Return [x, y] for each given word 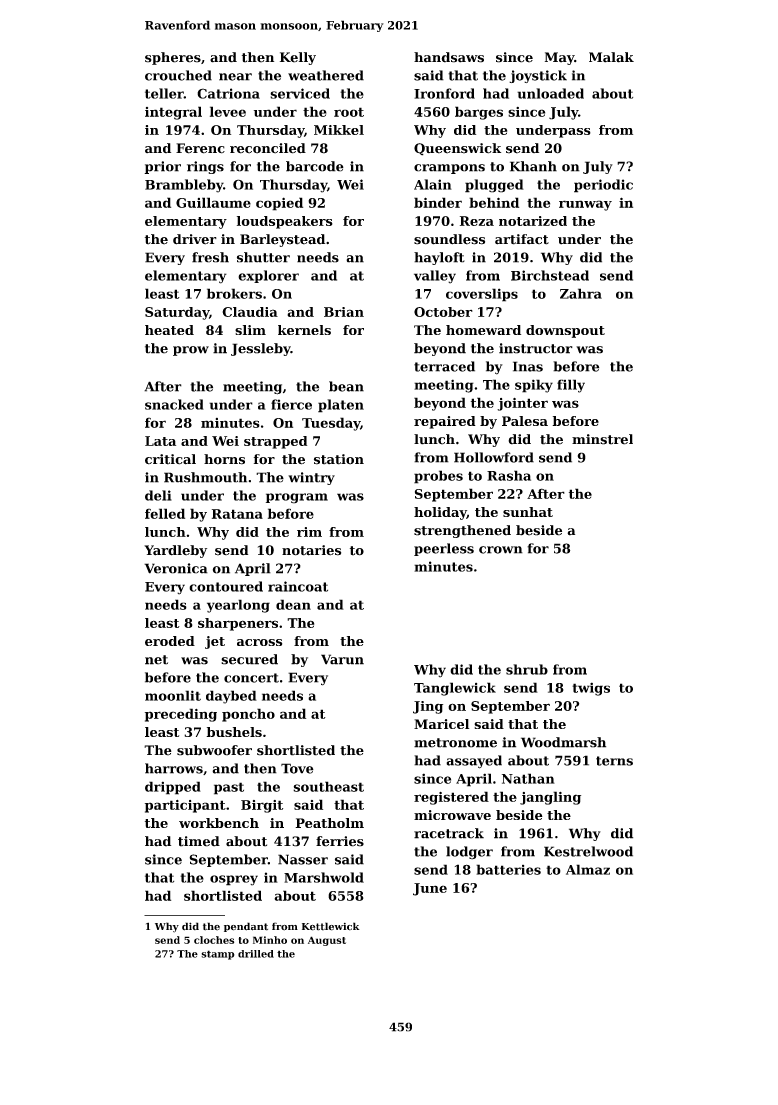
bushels [234, 732]
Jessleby [261, 349]
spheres [173, 58]
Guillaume [213, 202]
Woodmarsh [563, 742]
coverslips [482, 295]
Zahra [581, 293]
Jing [428, 707]
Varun [342, 659]
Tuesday [331, 424]
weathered [326, 75]
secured [249, 659]
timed [199, 841]
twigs [591, 689]
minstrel [602, 439]
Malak [611, 57]
